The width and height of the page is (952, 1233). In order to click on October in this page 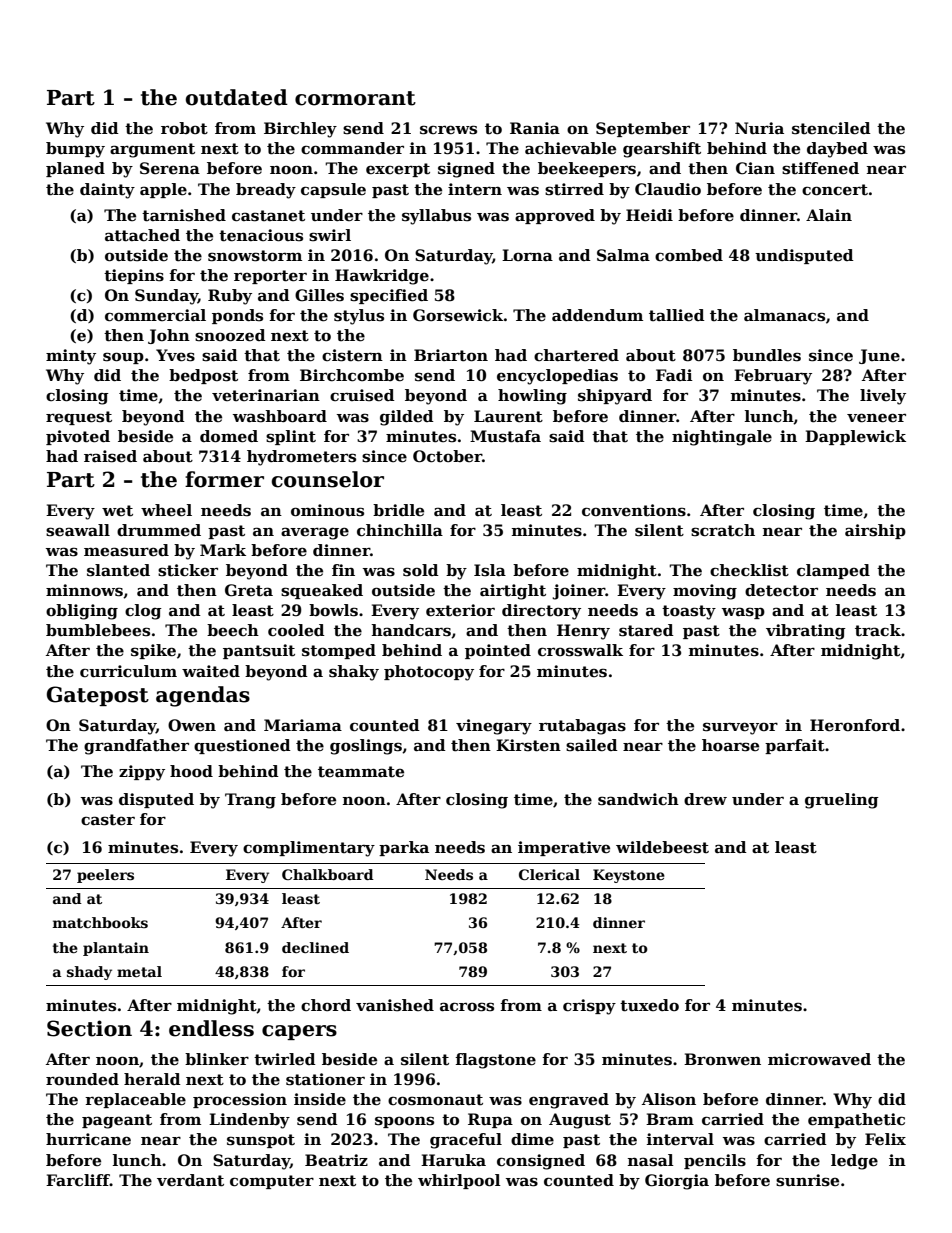, I will do `click(447, 456)`.
